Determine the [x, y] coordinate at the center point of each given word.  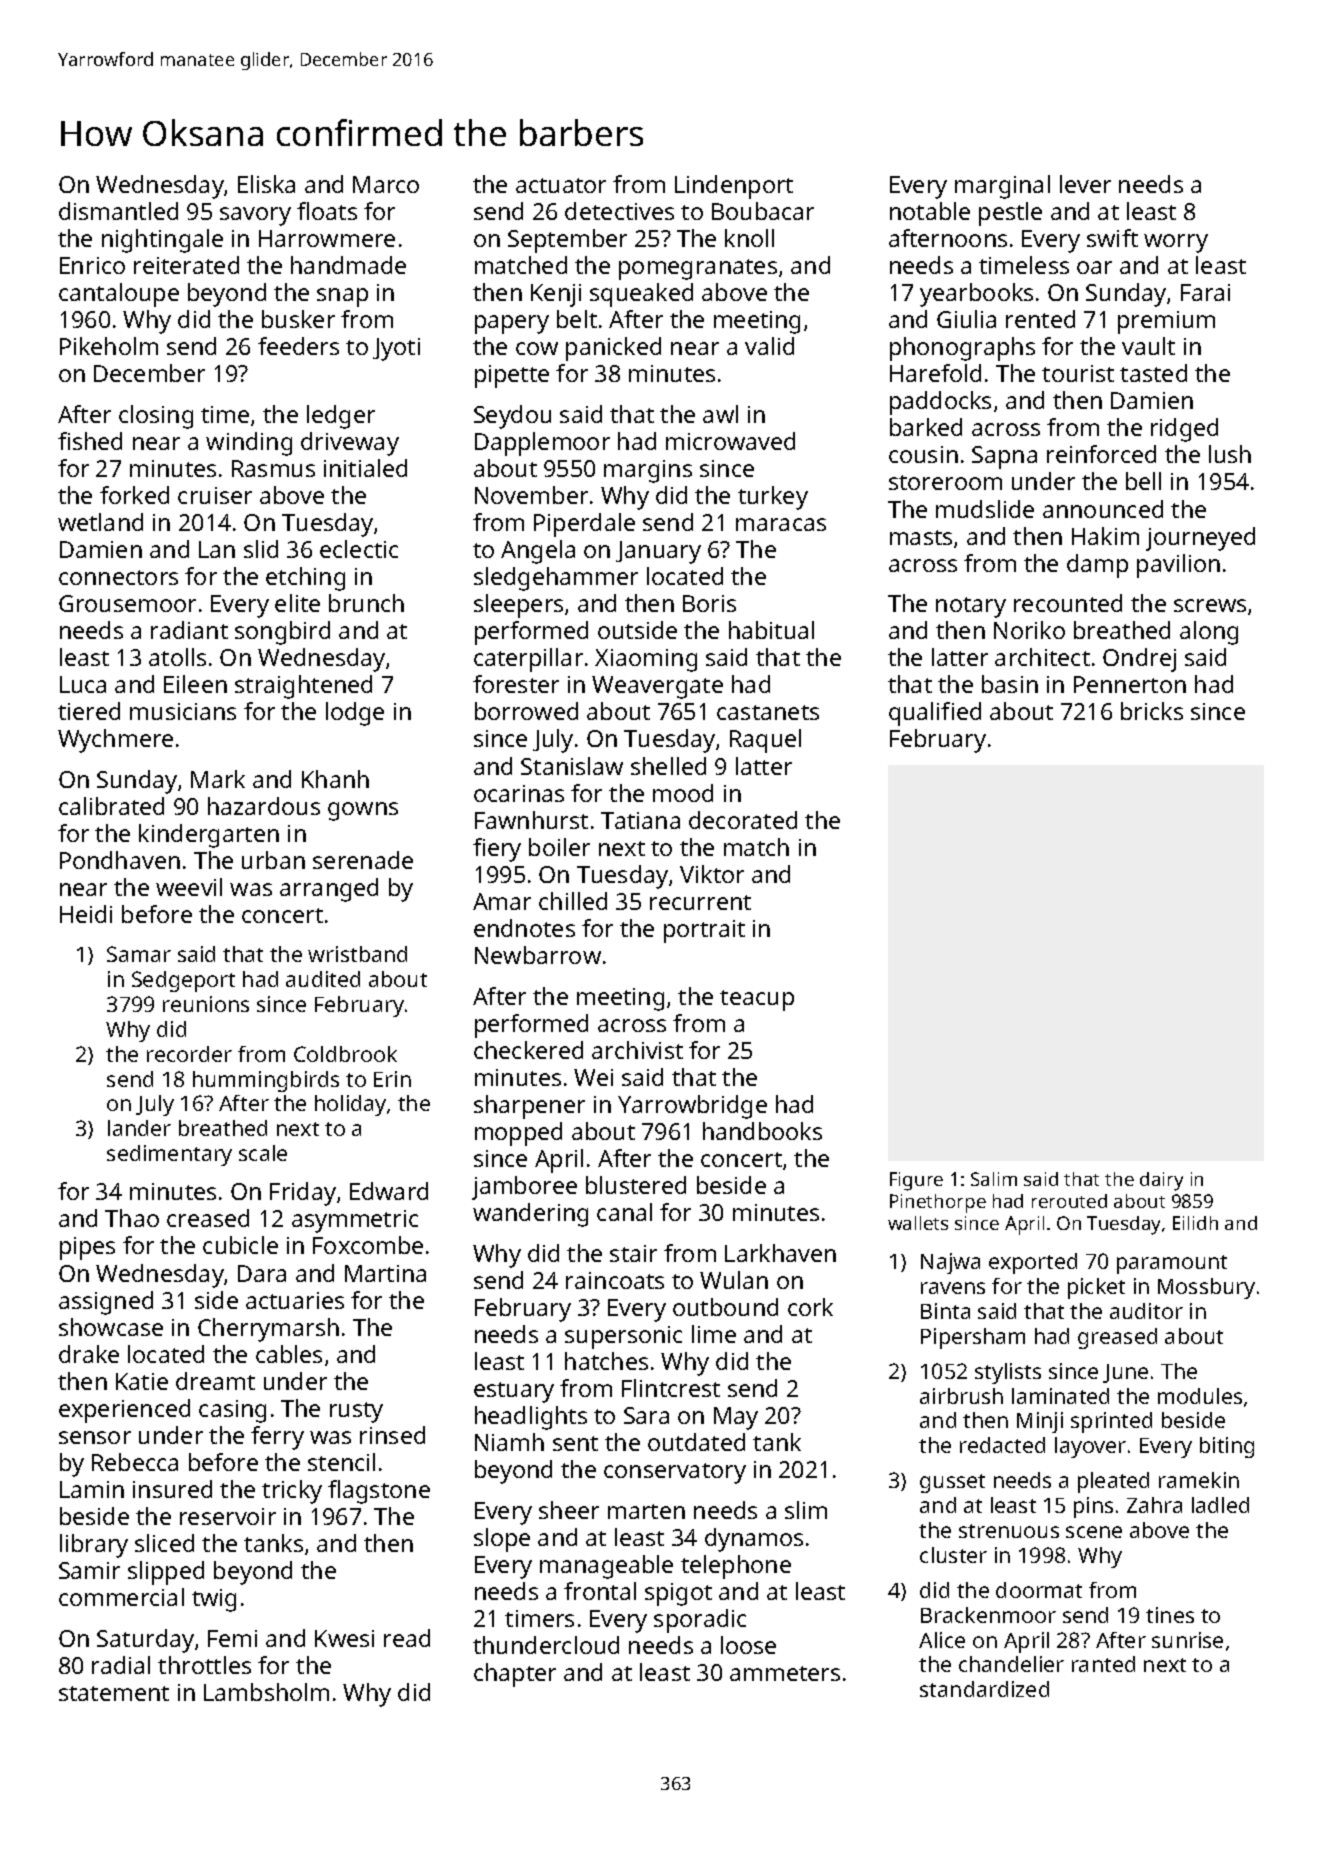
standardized [984, 1689]
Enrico [92, 265]
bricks [1152, 711]
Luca [83, 684]
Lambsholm [266, 1692]
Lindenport [734, 187]
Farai [1205, 292]
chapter [515, 1675]
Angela [538, 552]
